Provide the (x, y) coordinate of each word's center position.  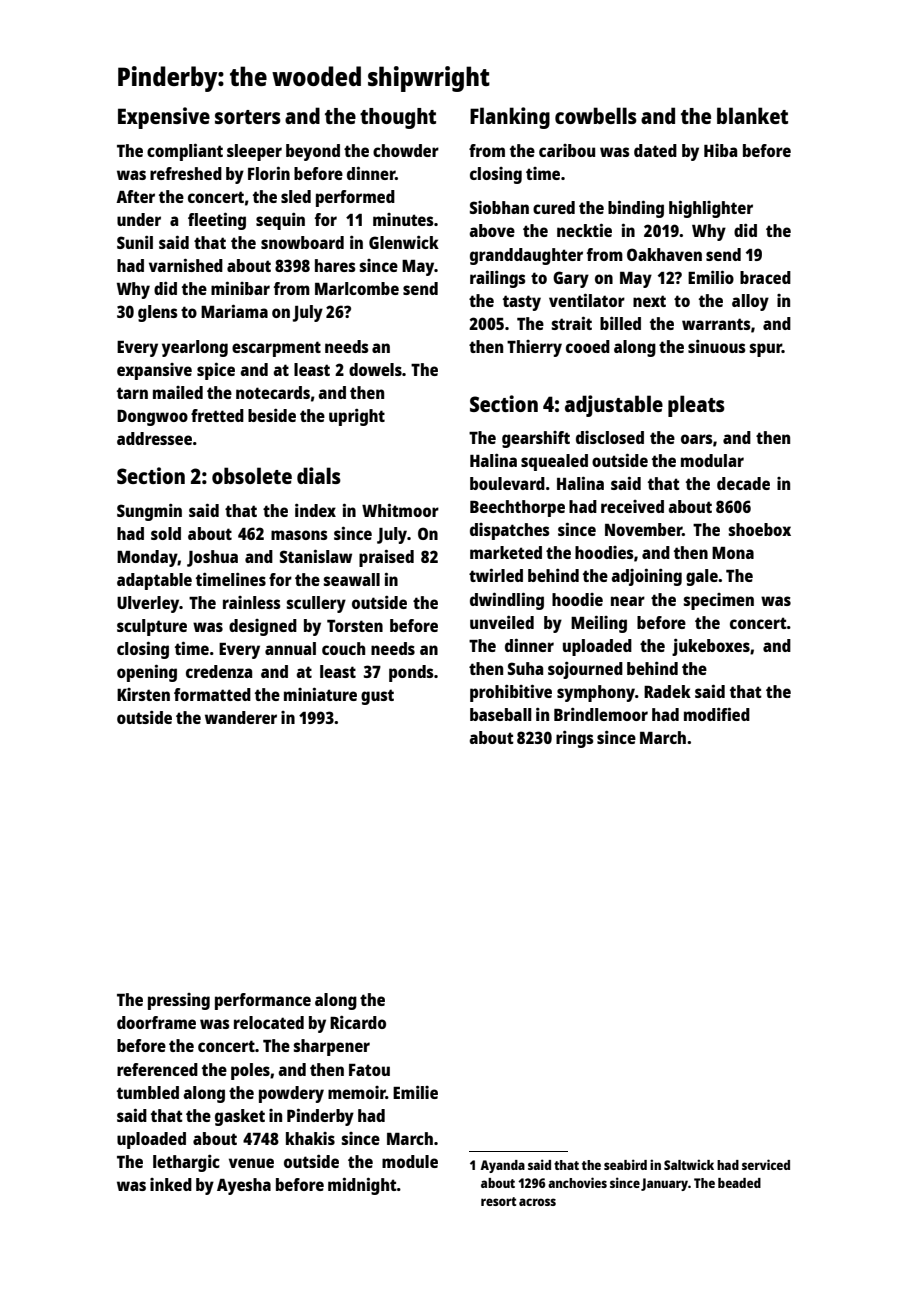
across (537, 1202)
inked (171, 1184)
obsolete (252, 475)
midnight (362, 1186)
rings (575, 739)
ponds (411, 673)
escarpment (276, 349)
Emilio (711, 277)
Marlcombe (357, 288)
